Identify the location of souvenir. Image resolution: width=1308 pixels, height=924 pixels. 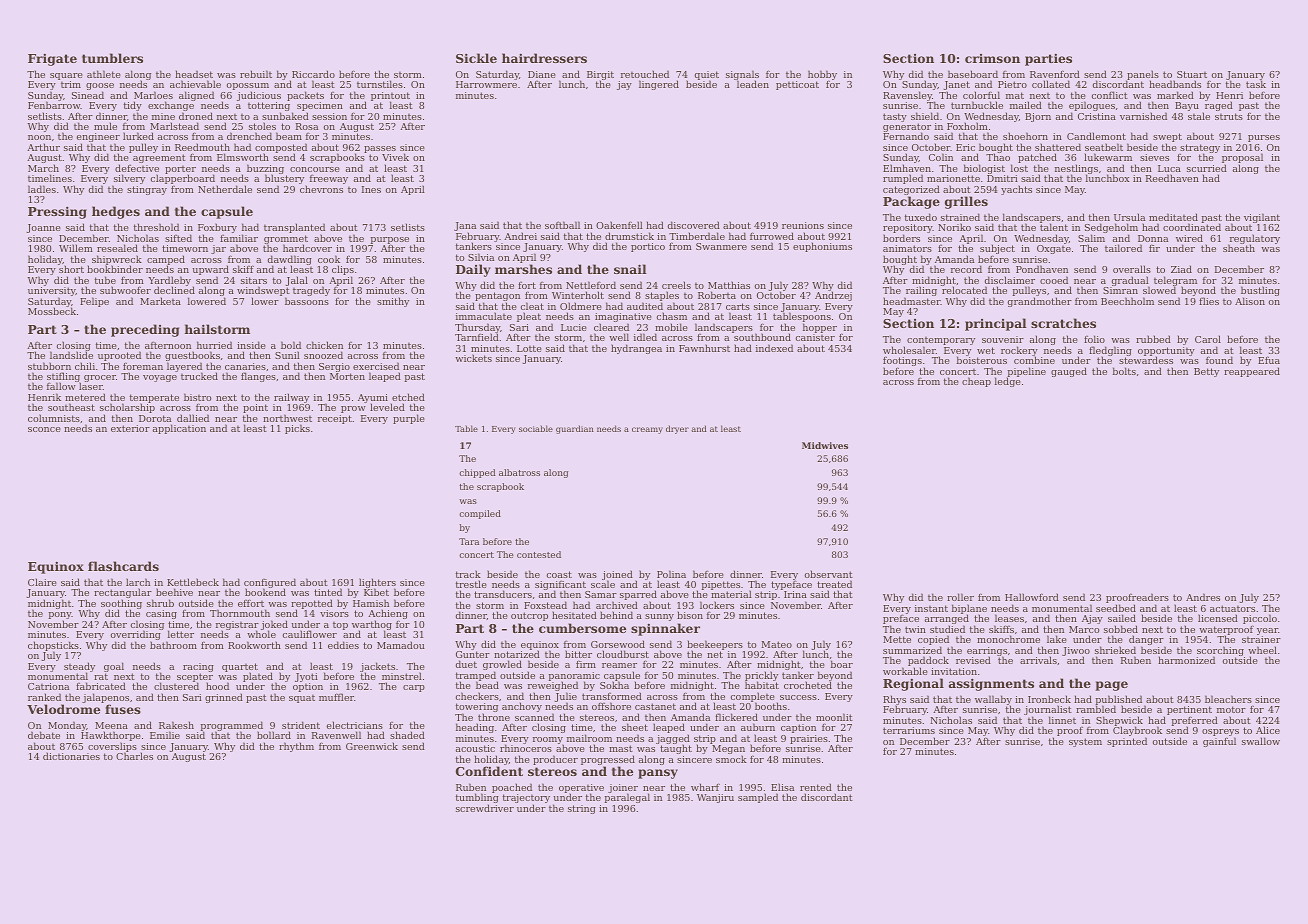
(1003, 339).
